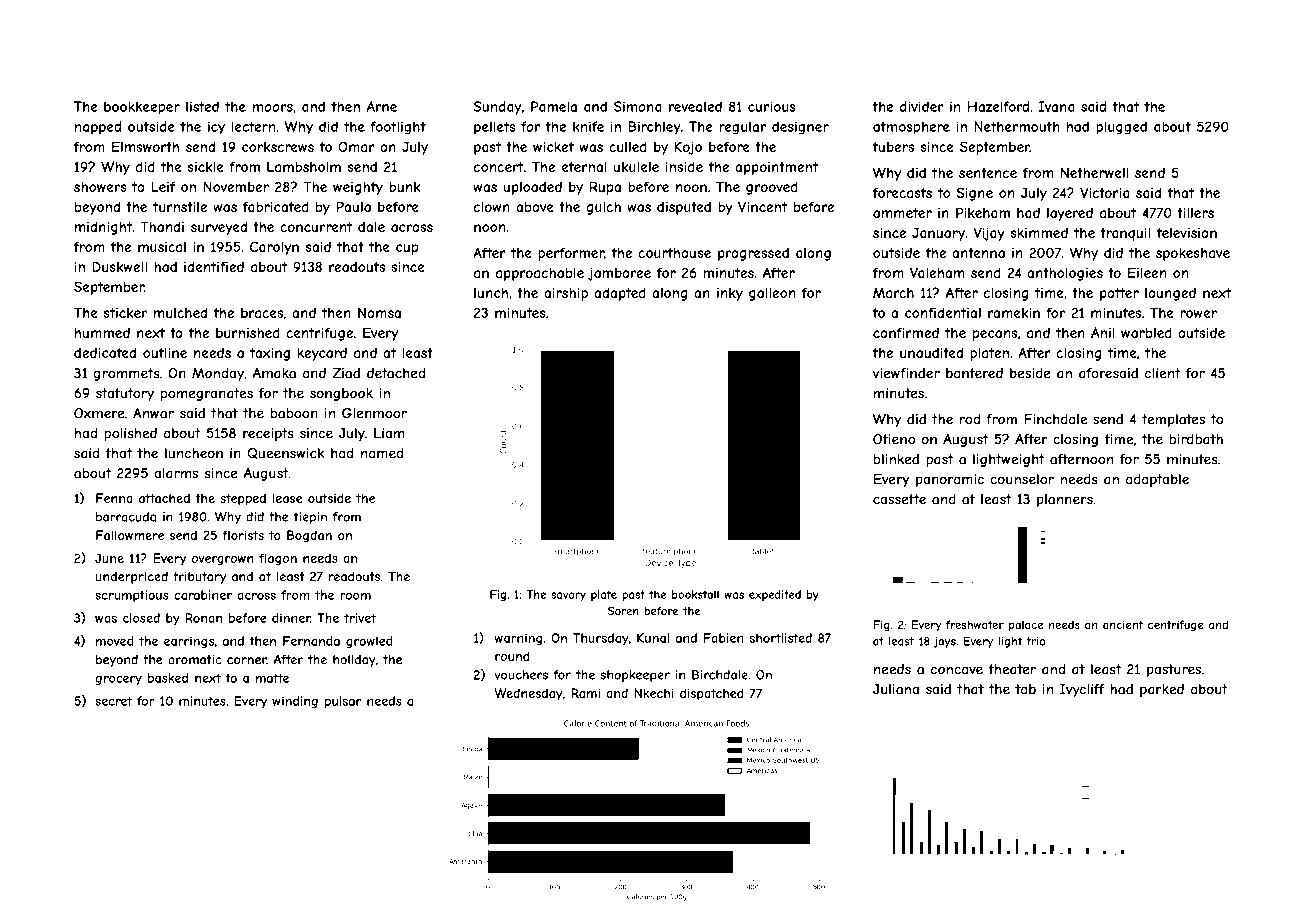  What do you see at coordinates (975, 624) in the document?
I see `freshwater` at bounding box center [975, 624].
